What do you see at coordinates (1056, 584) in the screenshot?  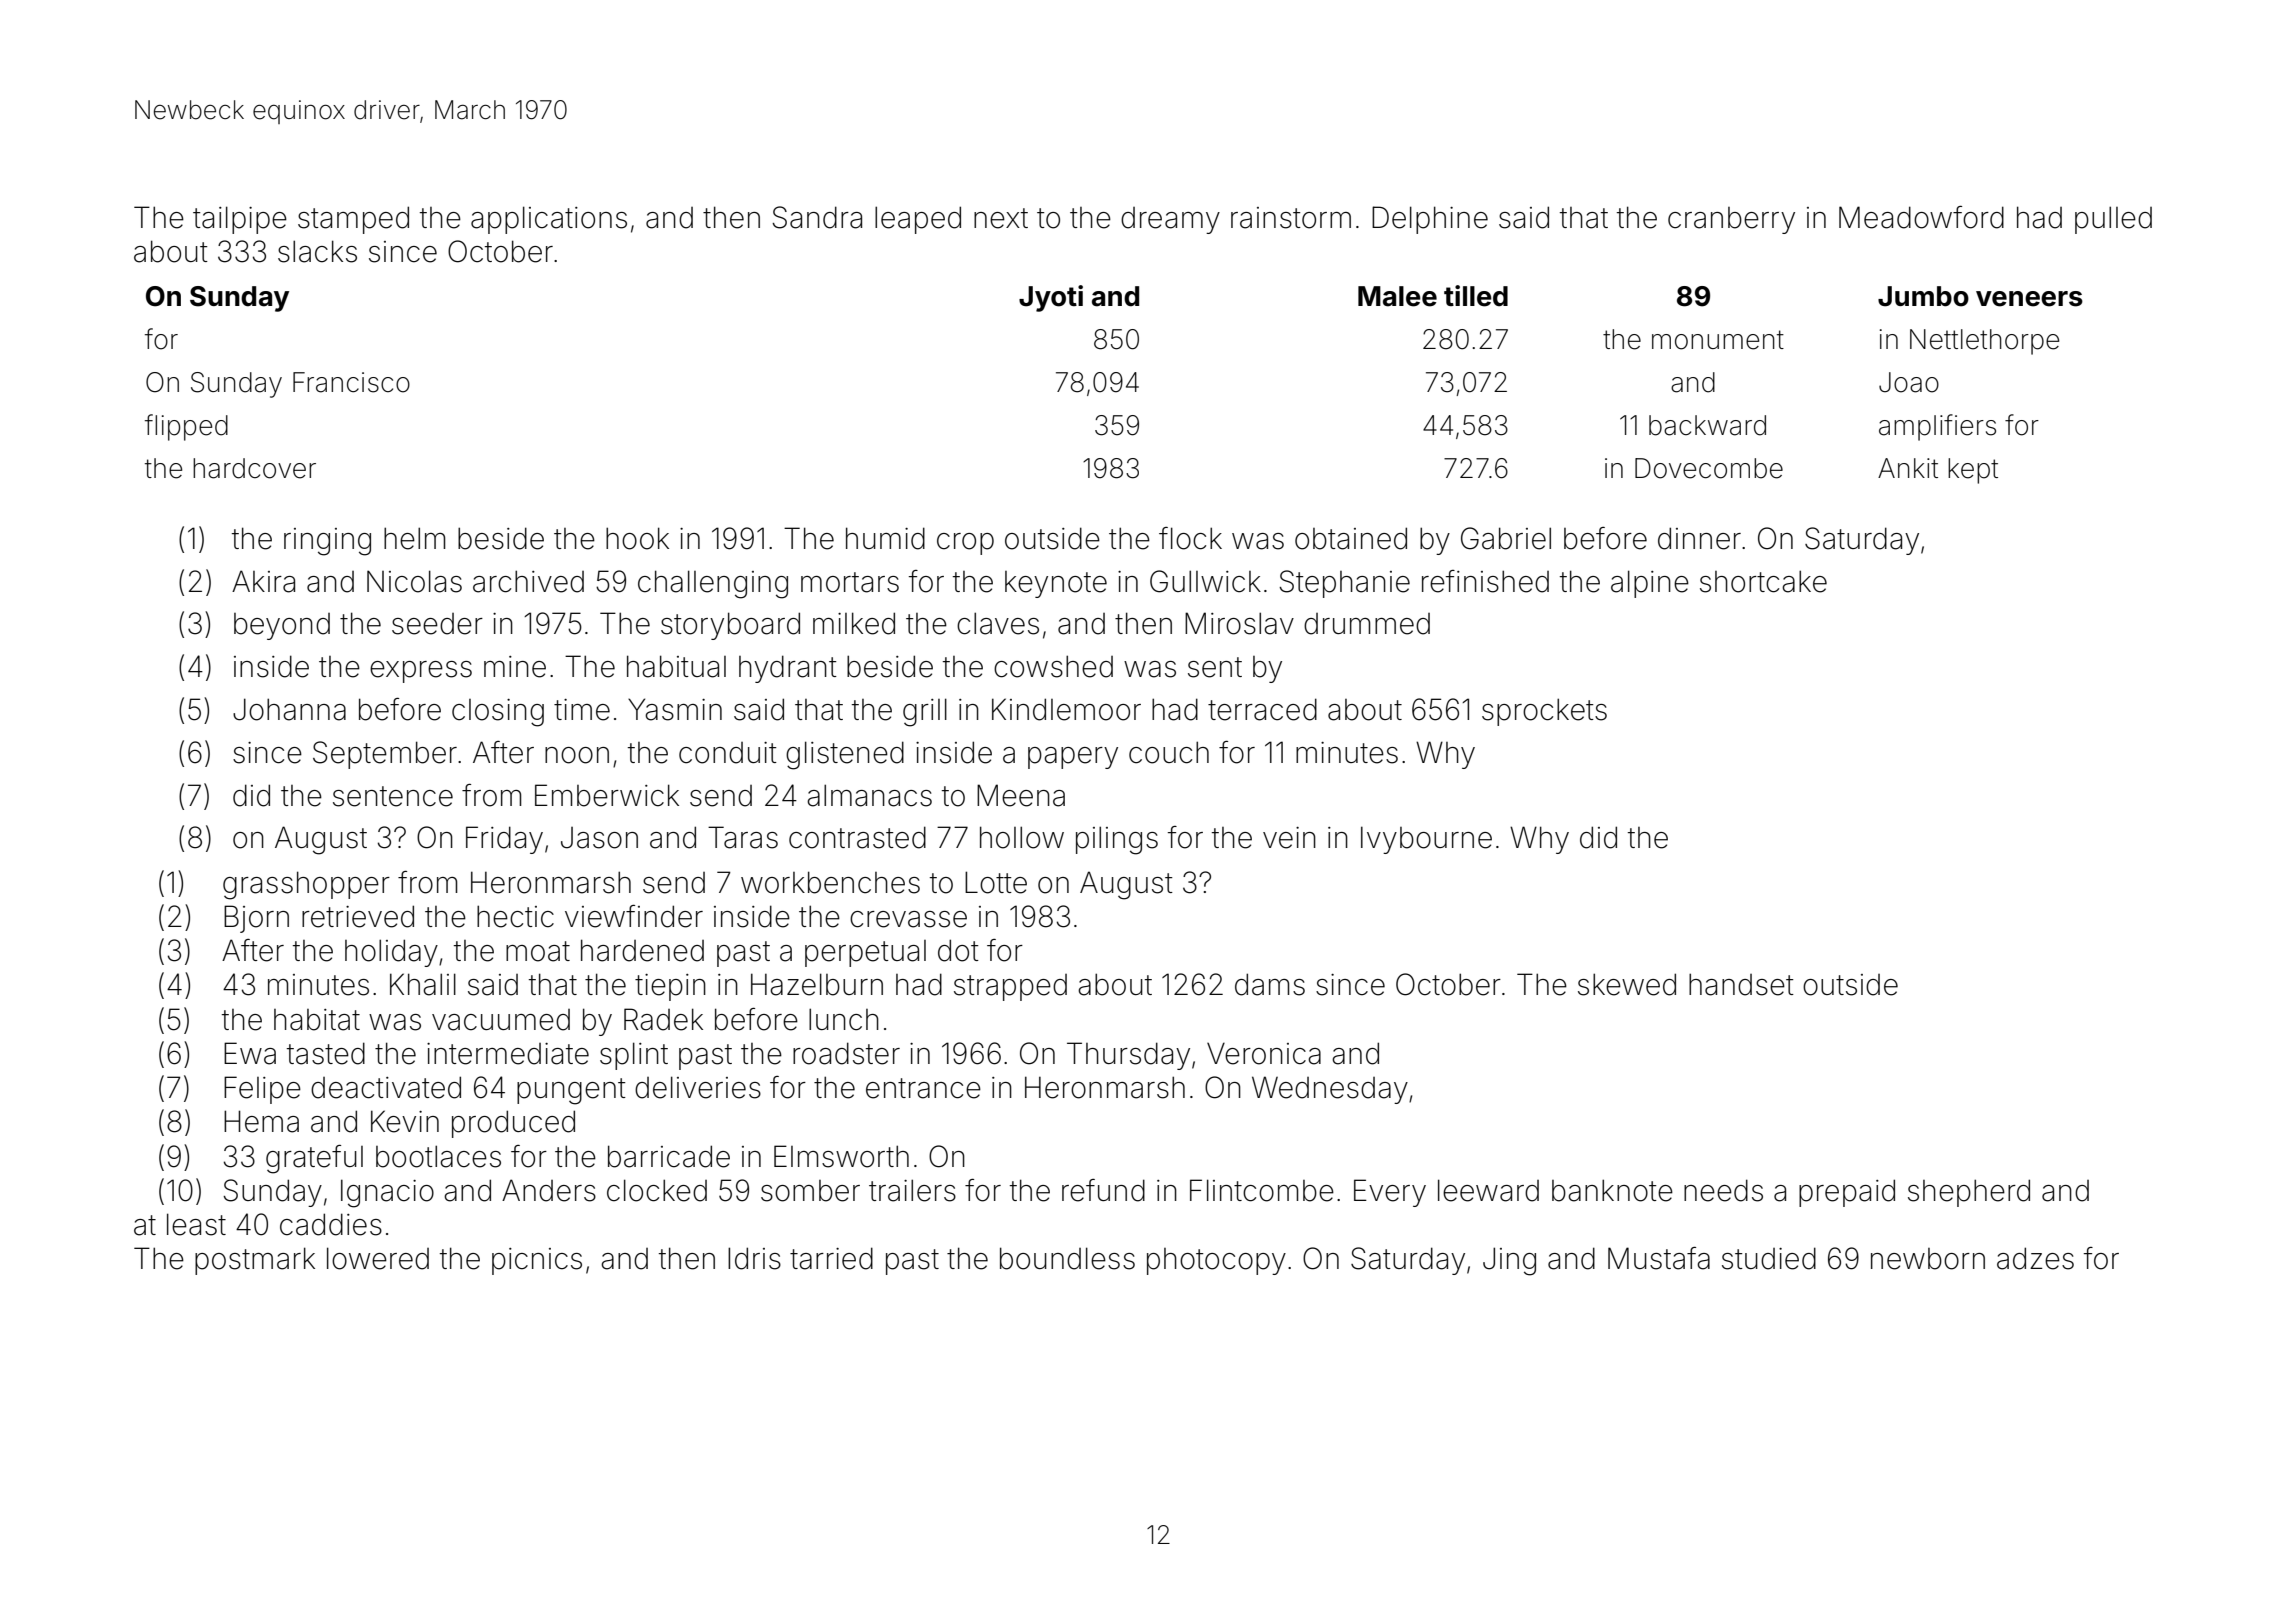 I see `keynote` at bounding box center [1056, 584].
